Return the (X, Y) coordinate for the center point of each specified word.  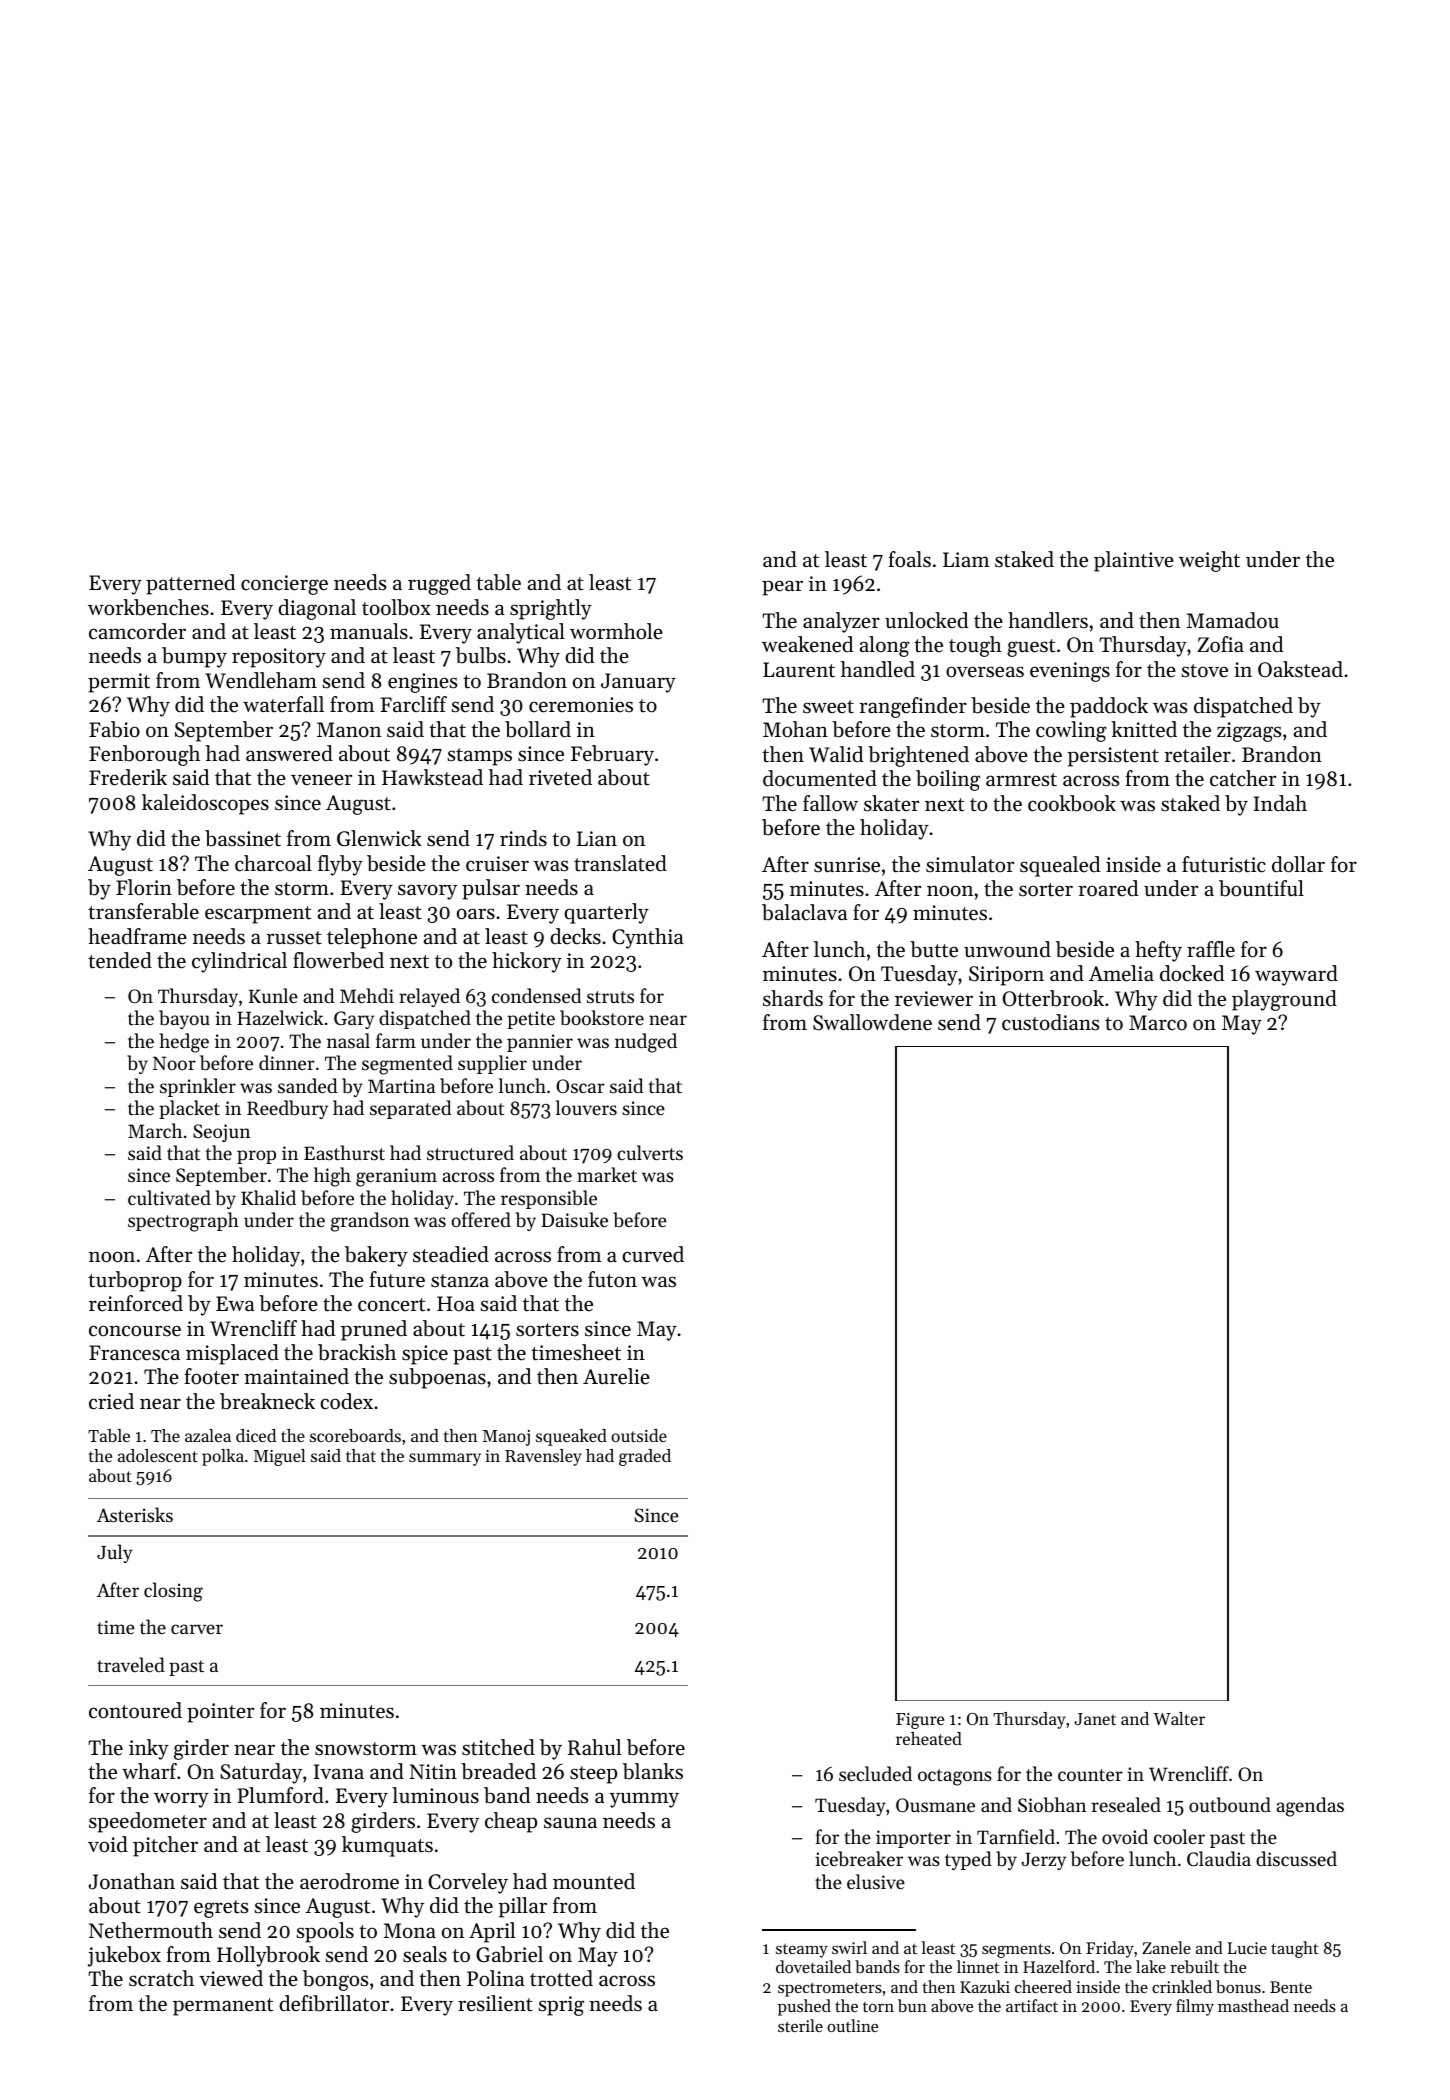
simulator (970, 864)
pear (782, 588)
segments (1016, 1950)
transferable (143, 911)
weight (1209, 561)
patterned (190, 584)
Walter (1179, 1718)
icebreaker (859, 1858)
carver (197, 1629)
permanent (223, 2007)
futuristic (1224, 864)
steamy (802, 1951)
